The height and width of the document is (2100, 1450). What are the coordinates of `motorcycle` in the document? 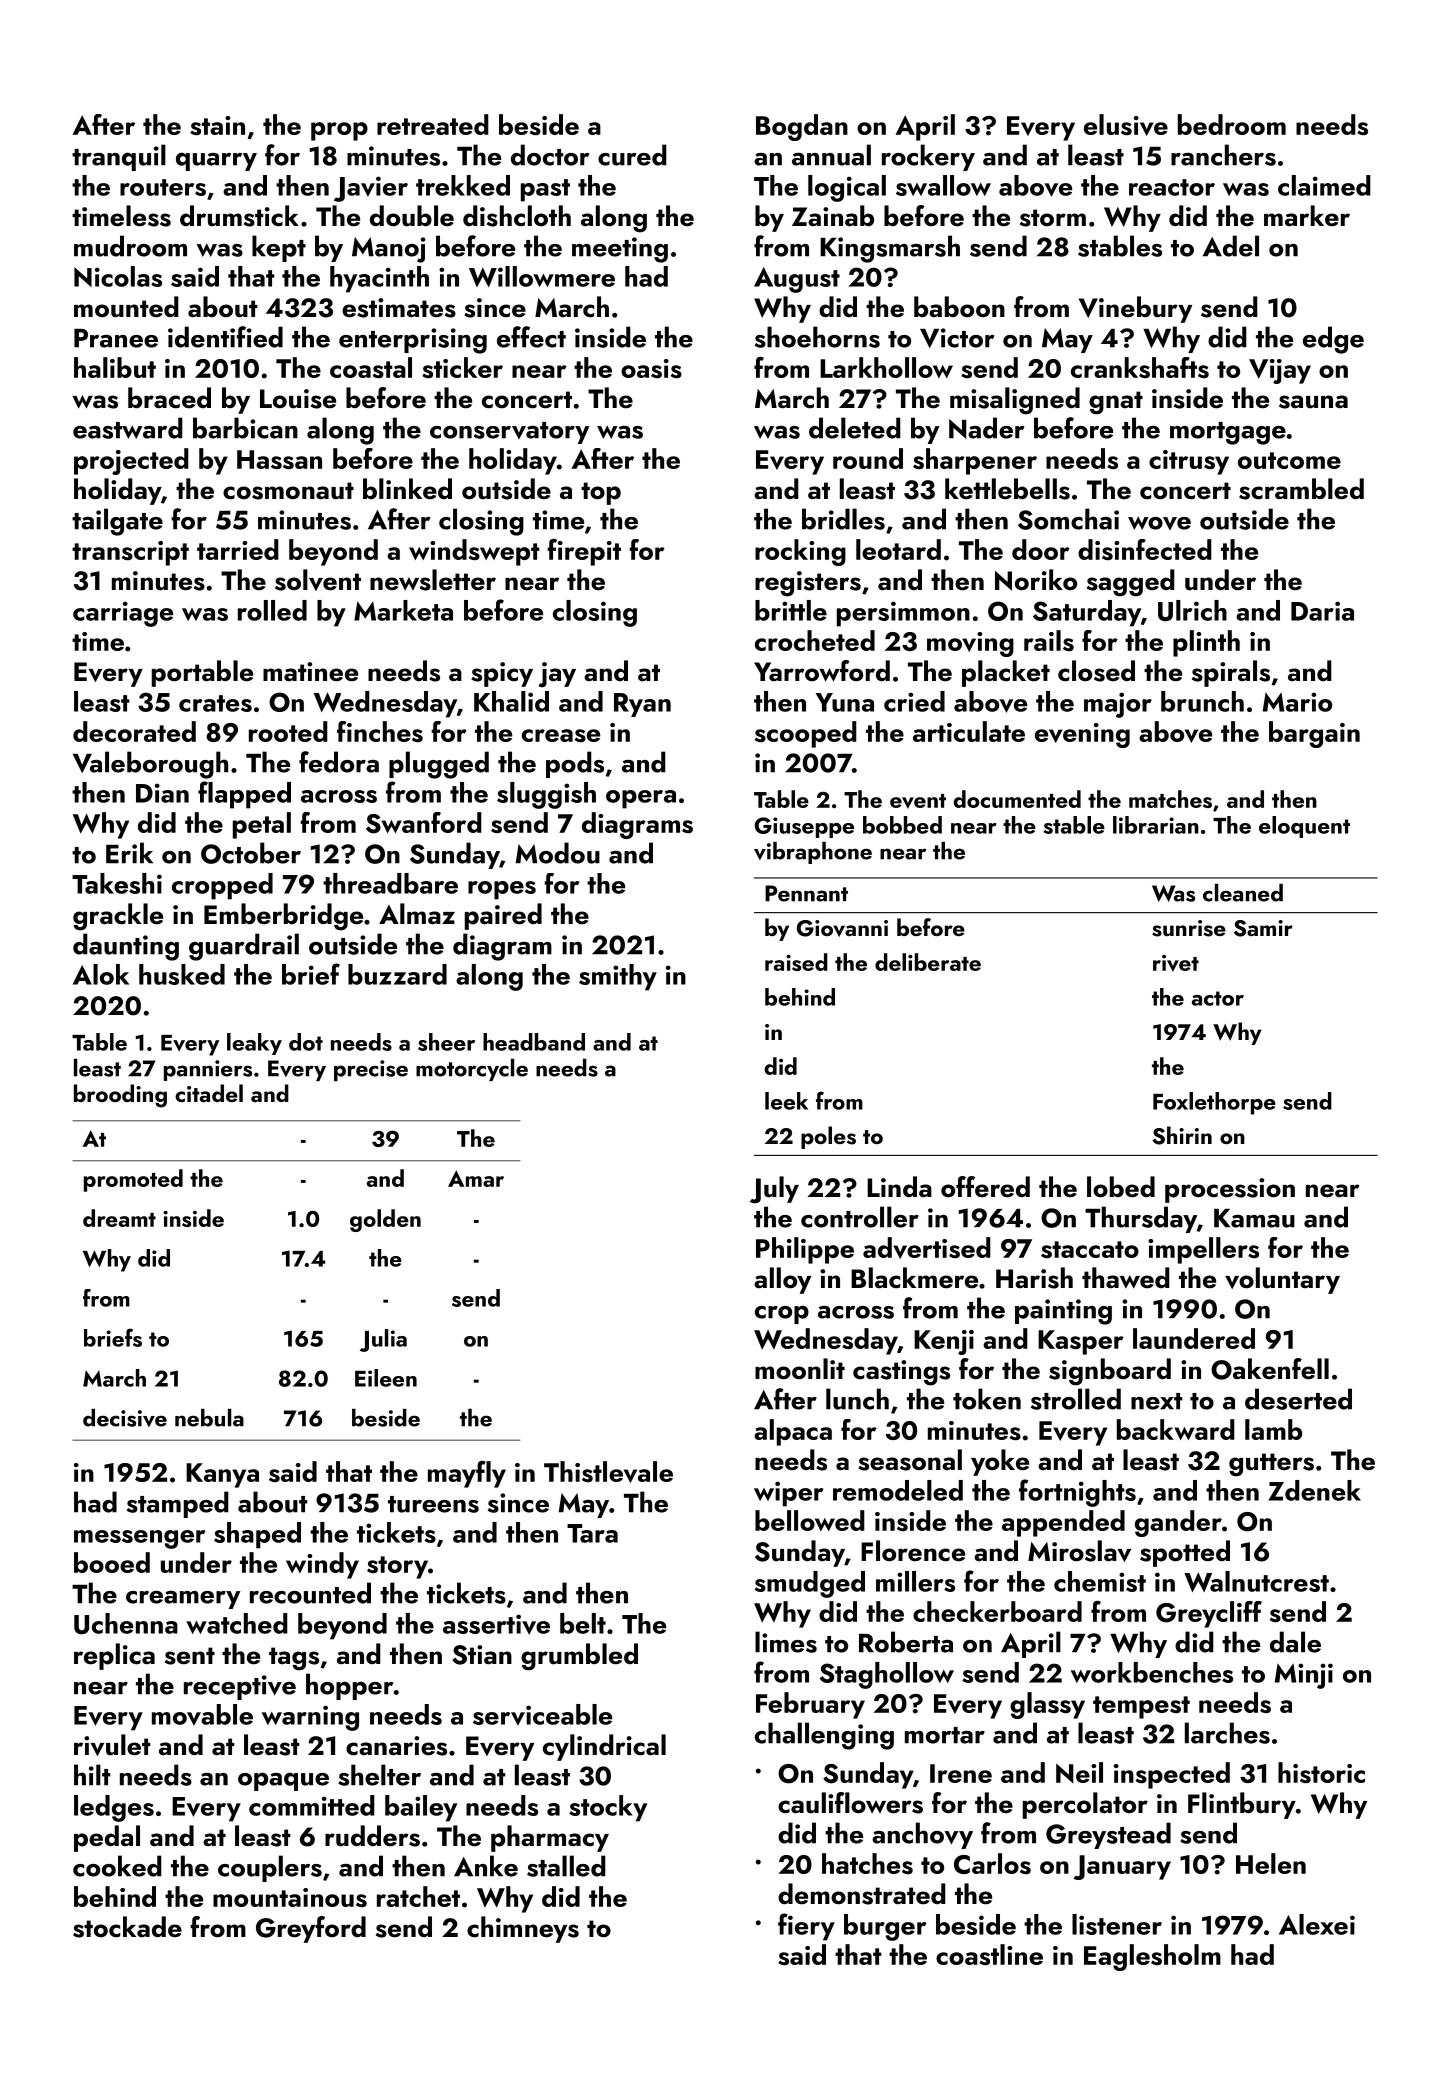 It's located at (472, 1070).
